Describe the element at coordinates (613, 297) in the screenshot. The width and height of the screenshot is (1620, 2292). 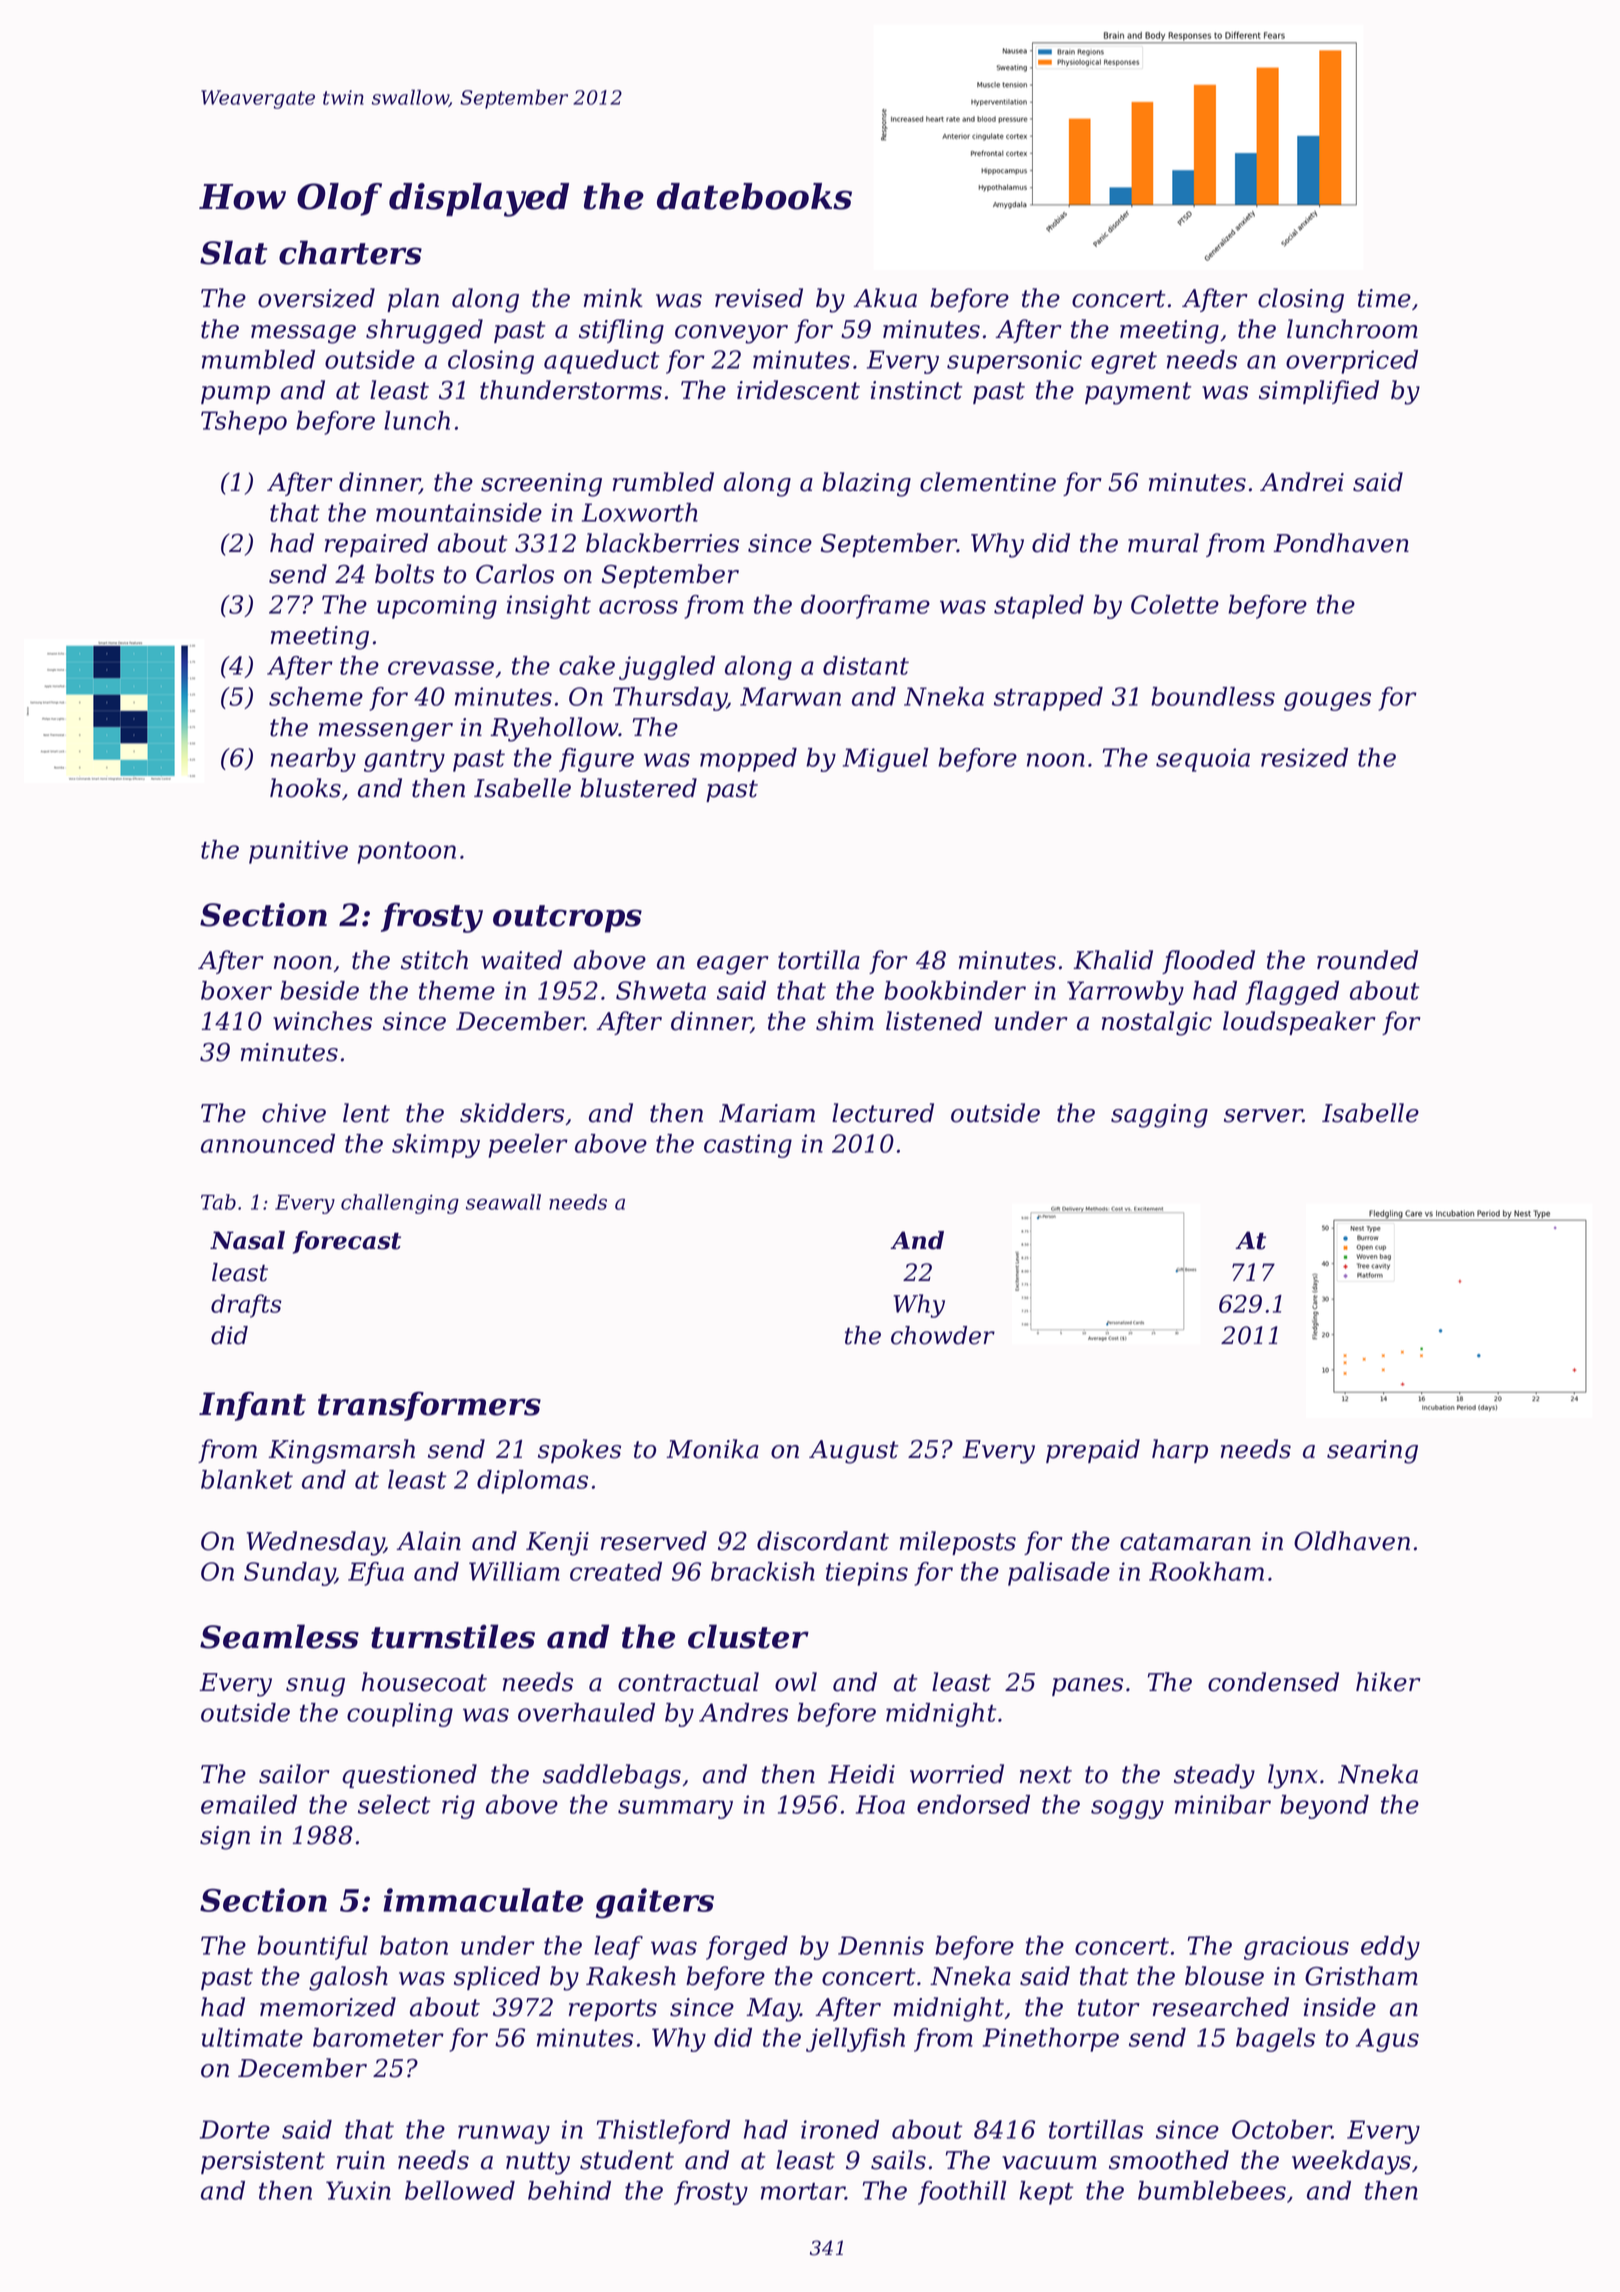
I see `mink` at that location.
